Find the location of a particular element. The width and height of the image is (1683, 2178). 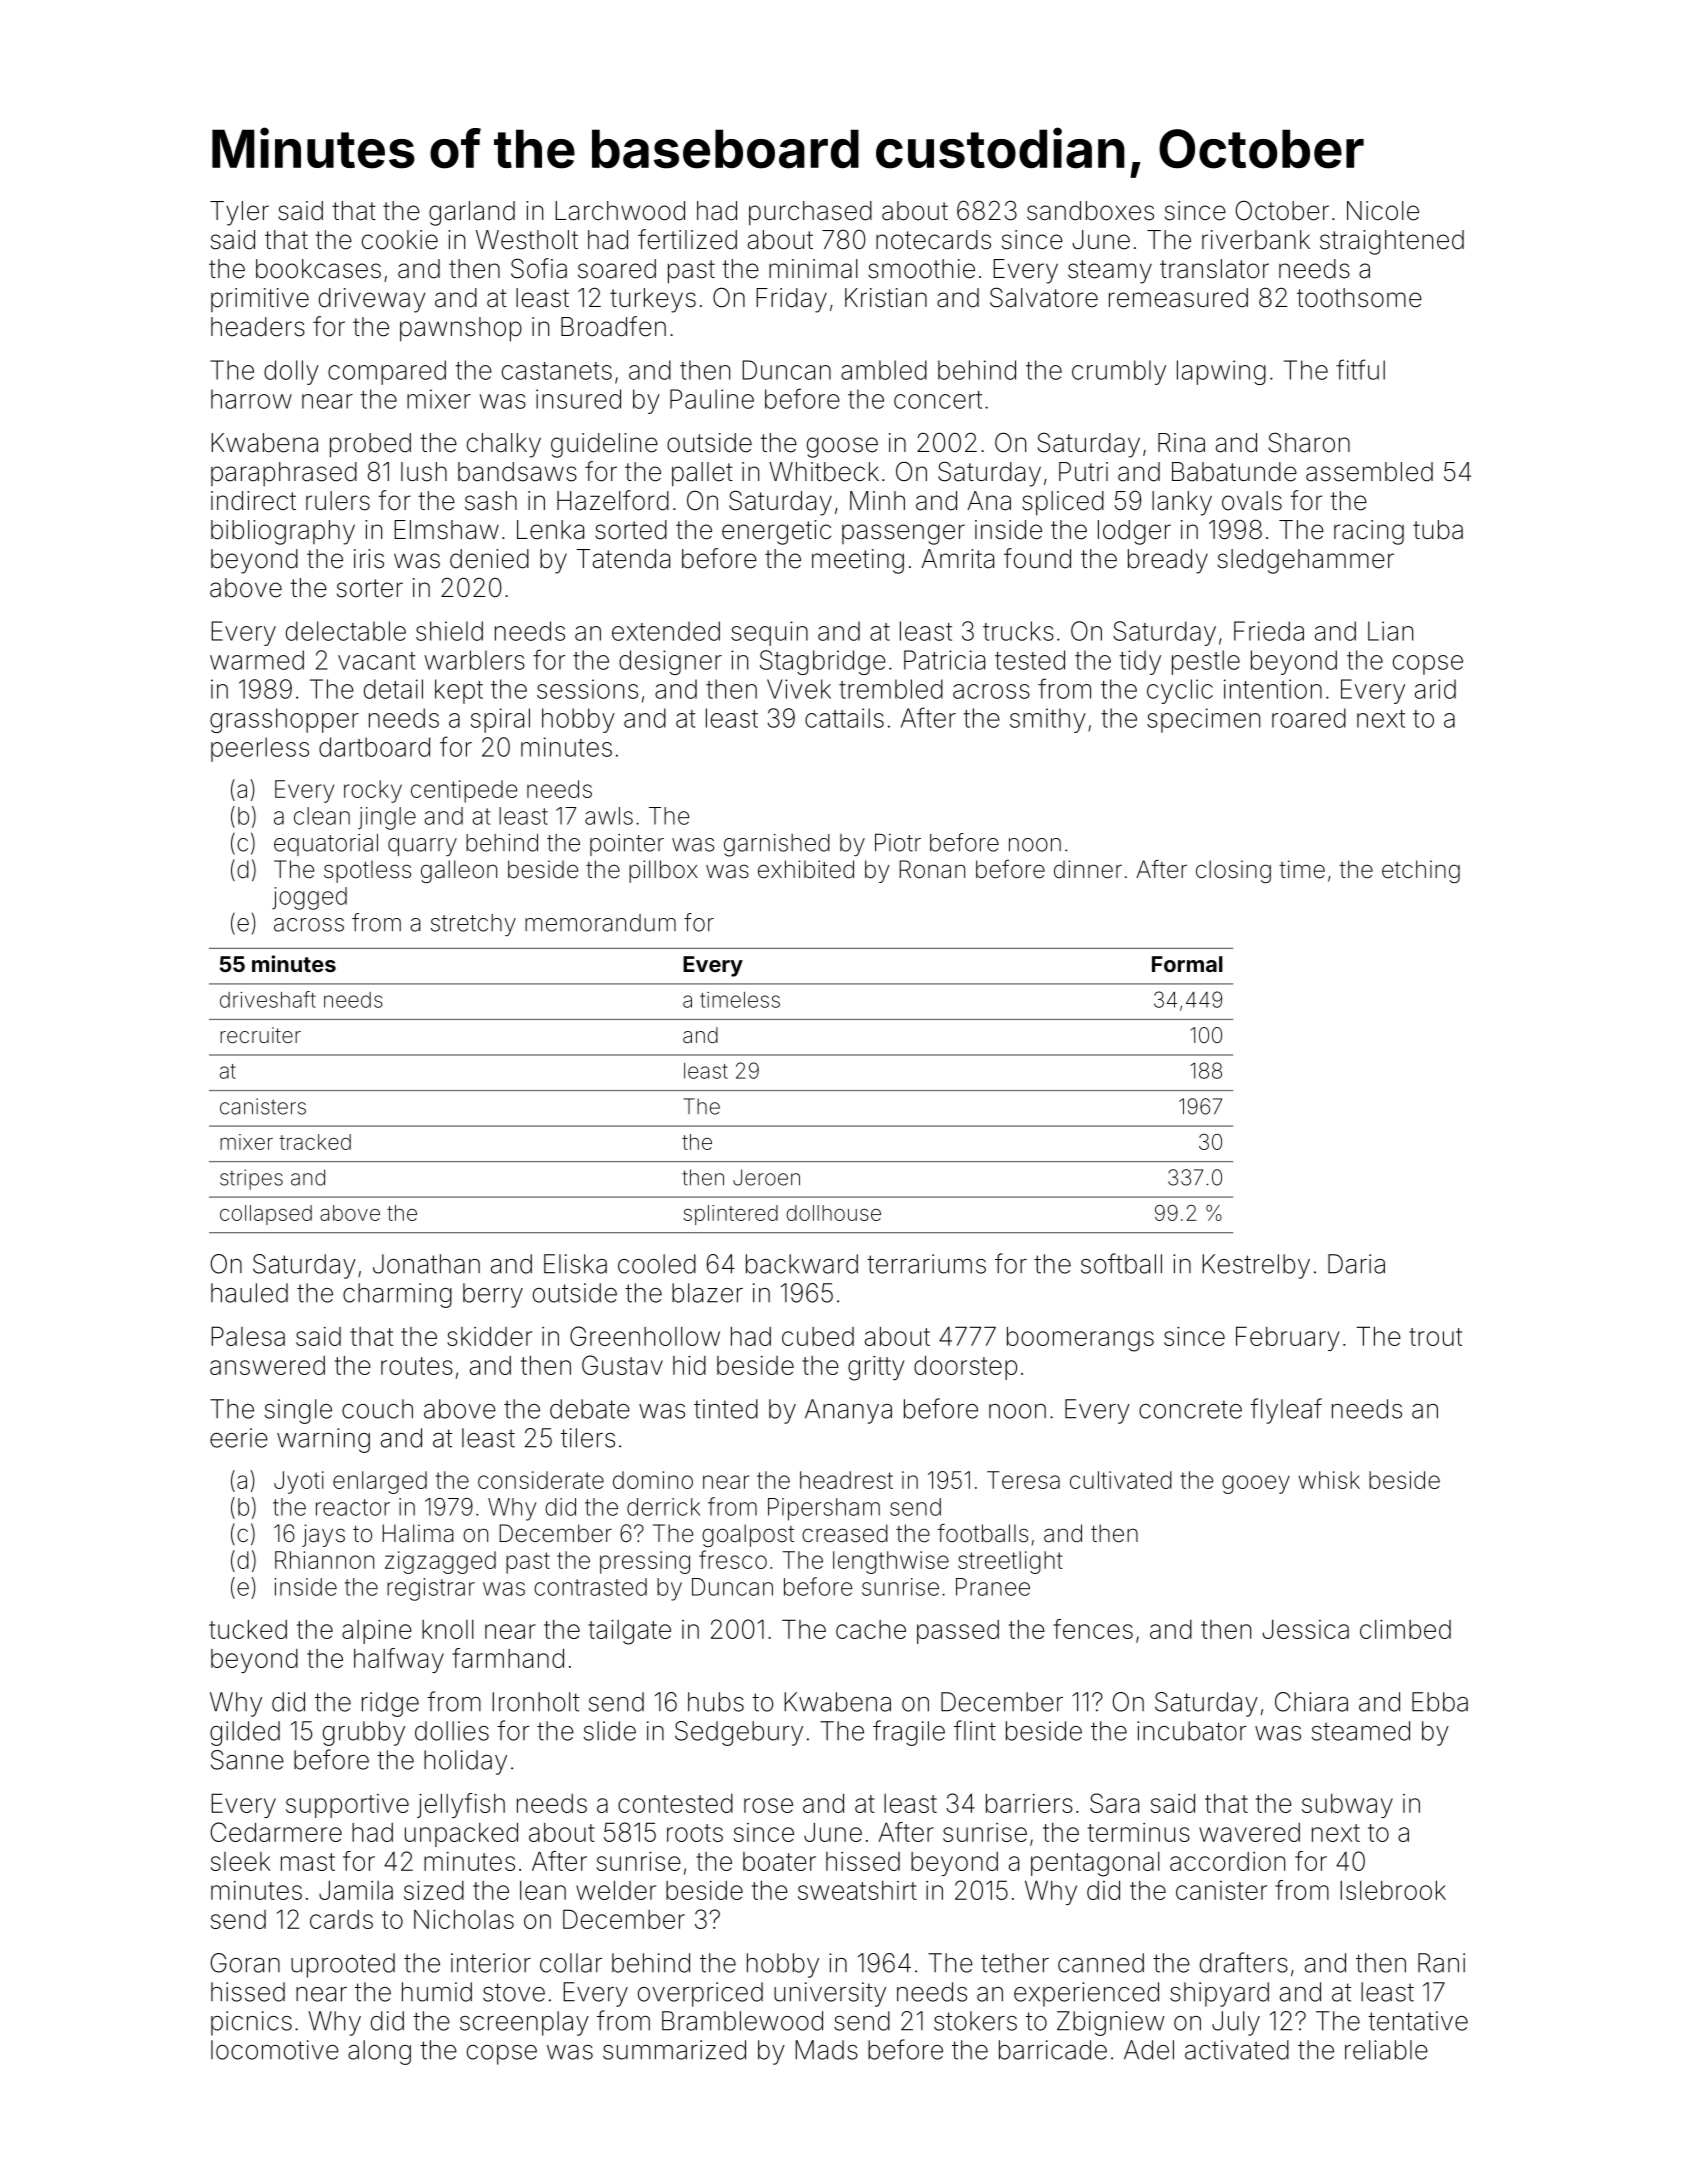

couch is located at coordinates (377, 1409).
